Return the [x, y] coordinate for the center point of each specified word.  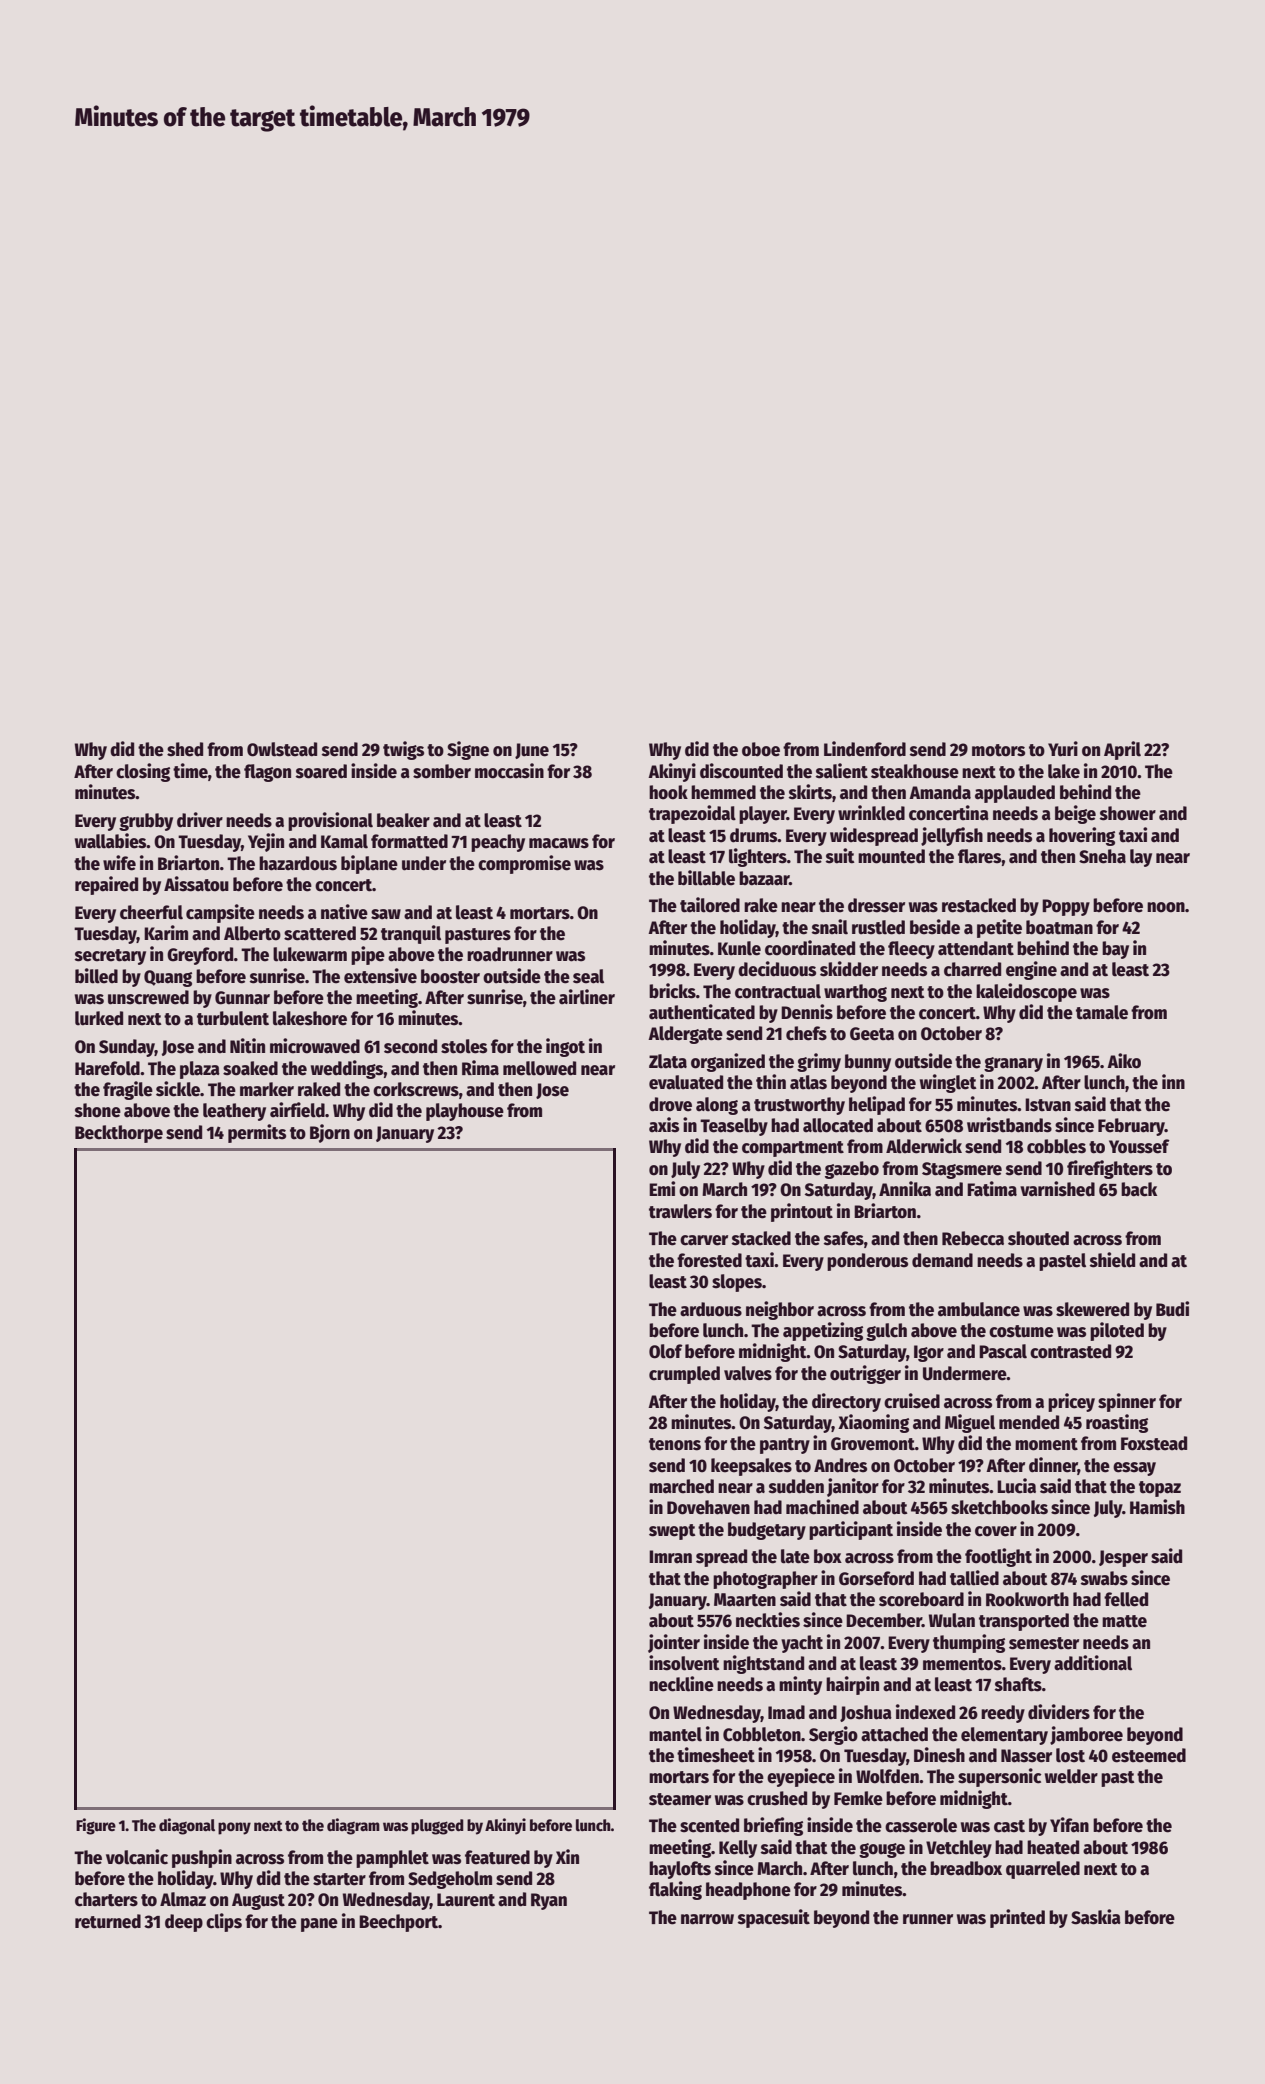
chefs [806, 1033]
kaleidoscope [1026, 992]
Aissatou [196, 884]
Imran [670, 1557]
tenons [675, 1444]
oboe [761, 749]
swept [672, 1532]
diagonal [187, 1826]
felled [1126, 1599]
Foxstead [1154, 1443]
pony [234, 1828]
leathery [234, 1112]
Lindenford [865, 749]
